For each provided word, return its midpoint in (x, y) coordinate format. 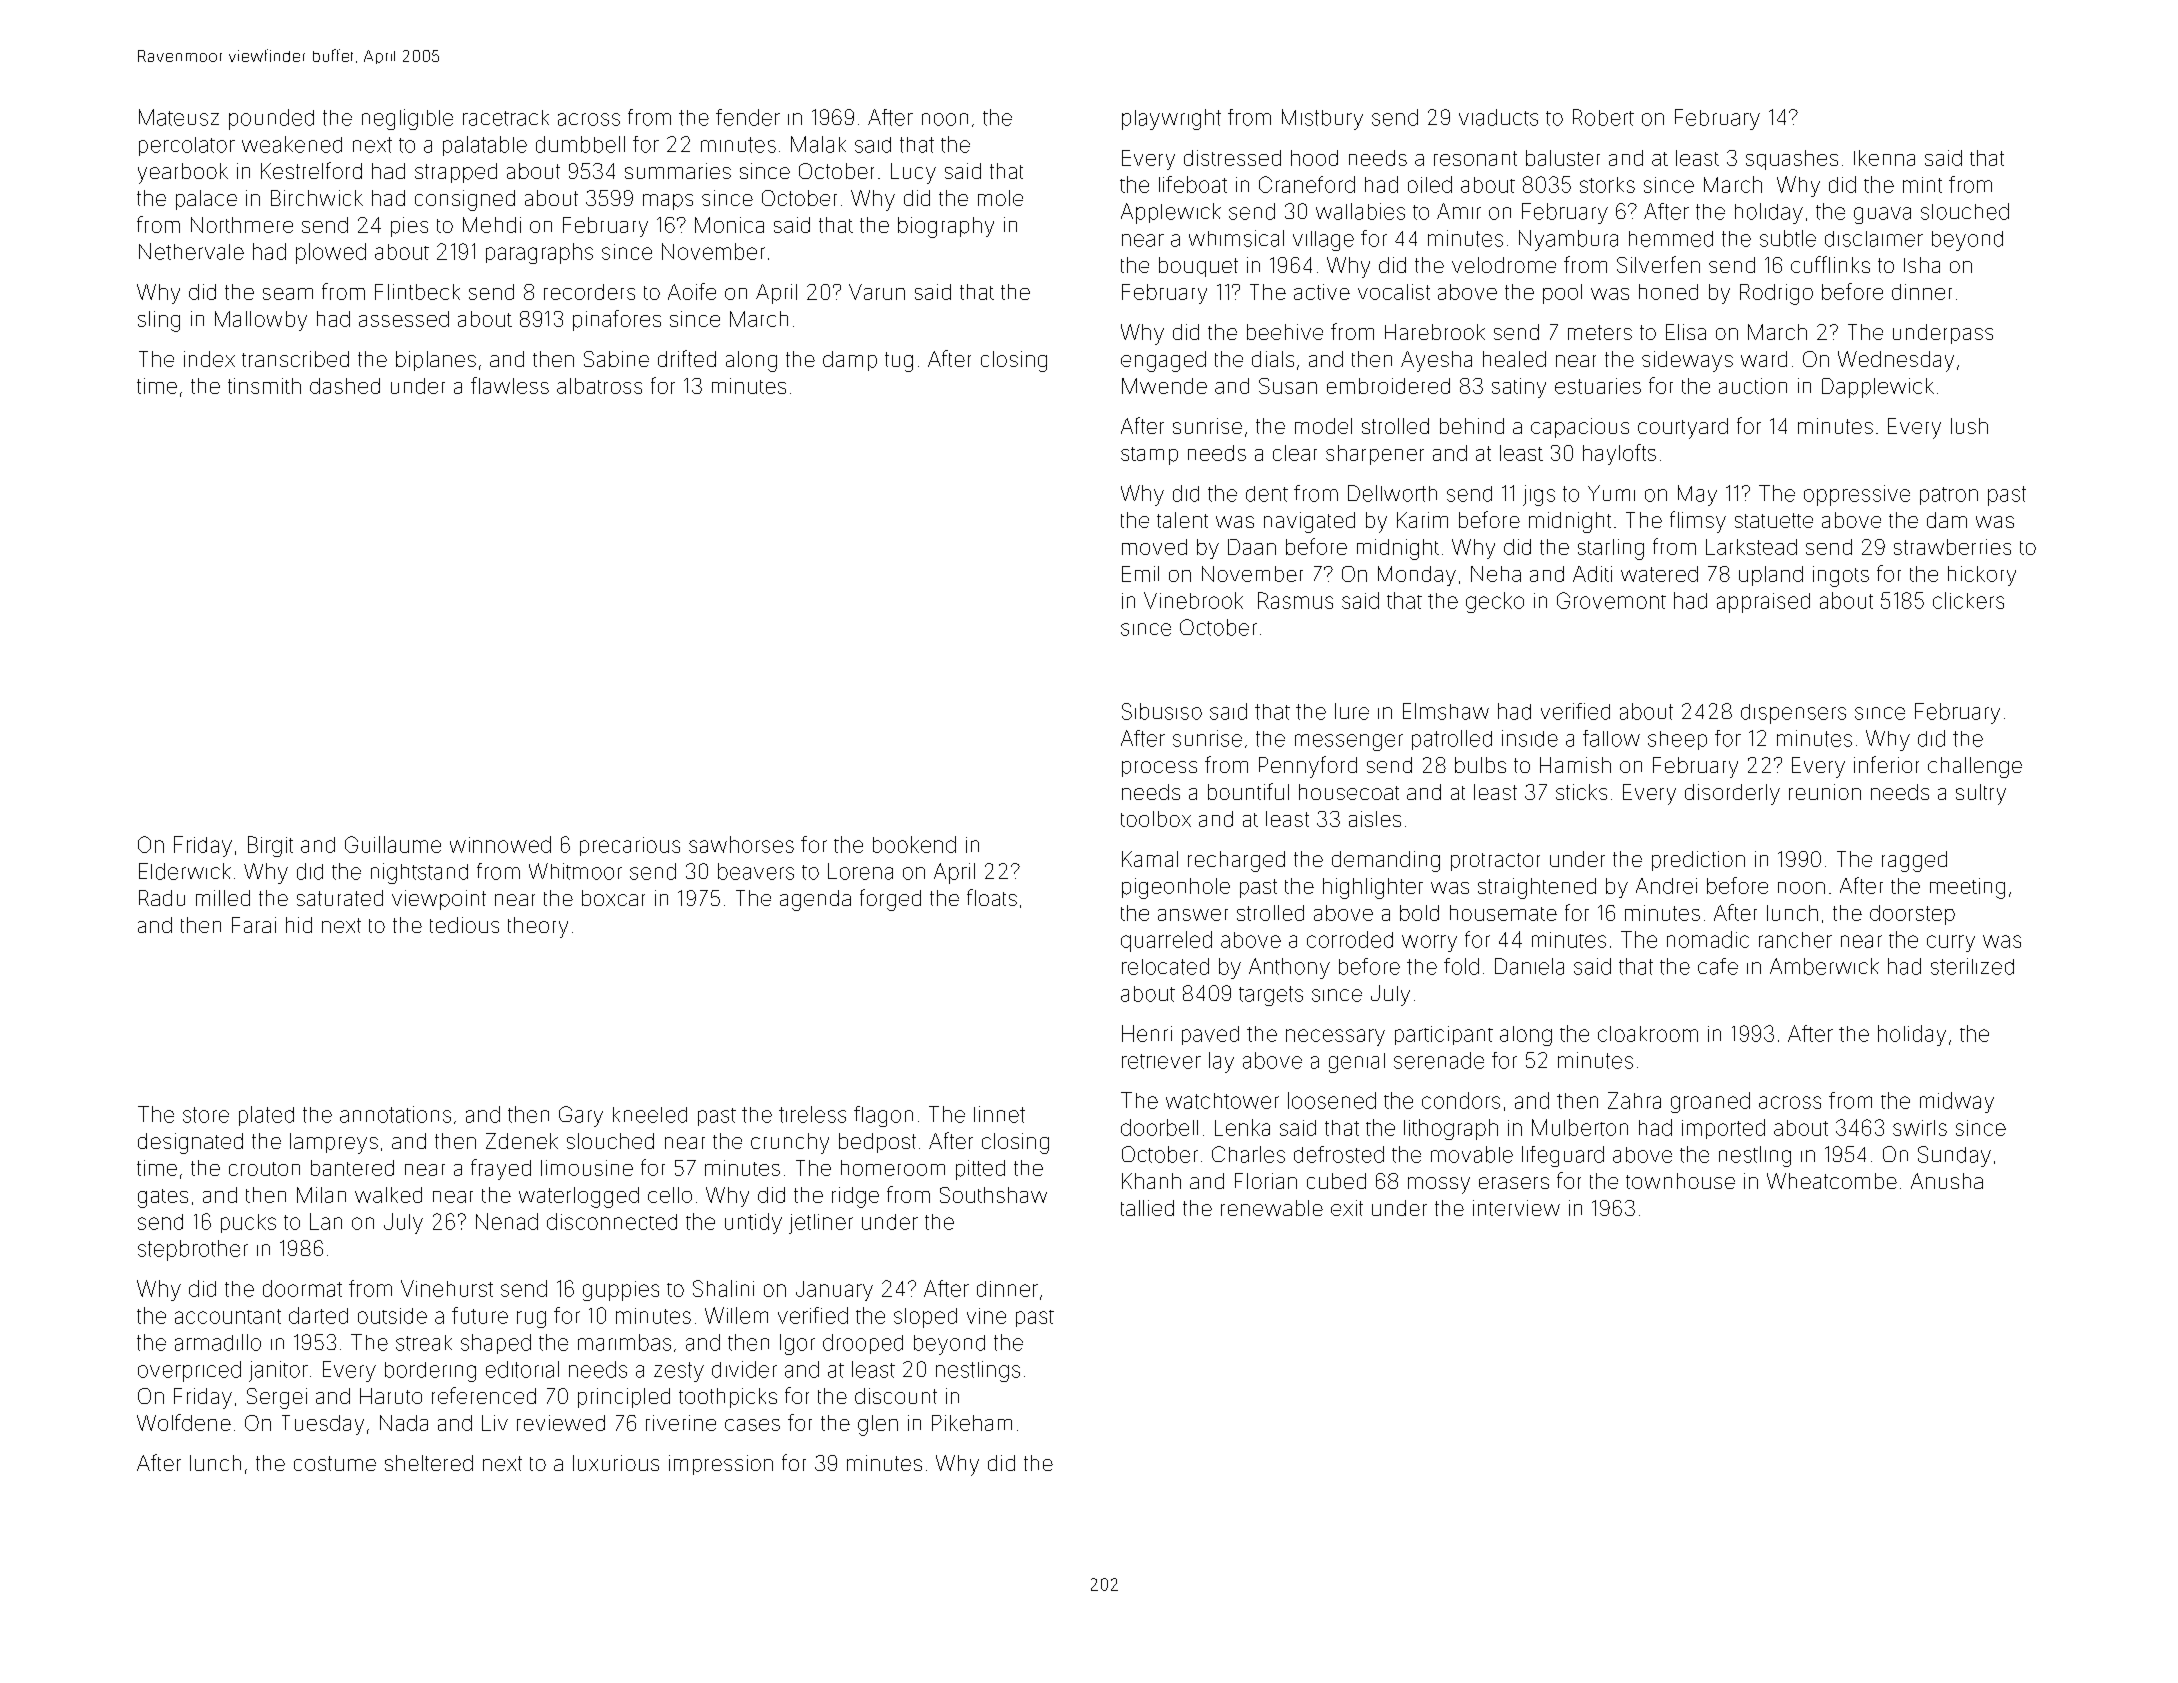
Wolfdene (184, 1422)
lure (1352, 711)
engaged (1163, 361)
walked (388, 1195)
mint (1922, 185)
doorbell (1159, 1127)
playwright (1171, 119)
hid (299, 925)
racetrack (506, 118)
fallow (1611, 738)
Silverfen (1658, 264)
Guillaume (393, 844)
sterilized (1972, 966)
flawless (510, 385)
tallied (1147, 1208)
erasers (1514, 1183)
